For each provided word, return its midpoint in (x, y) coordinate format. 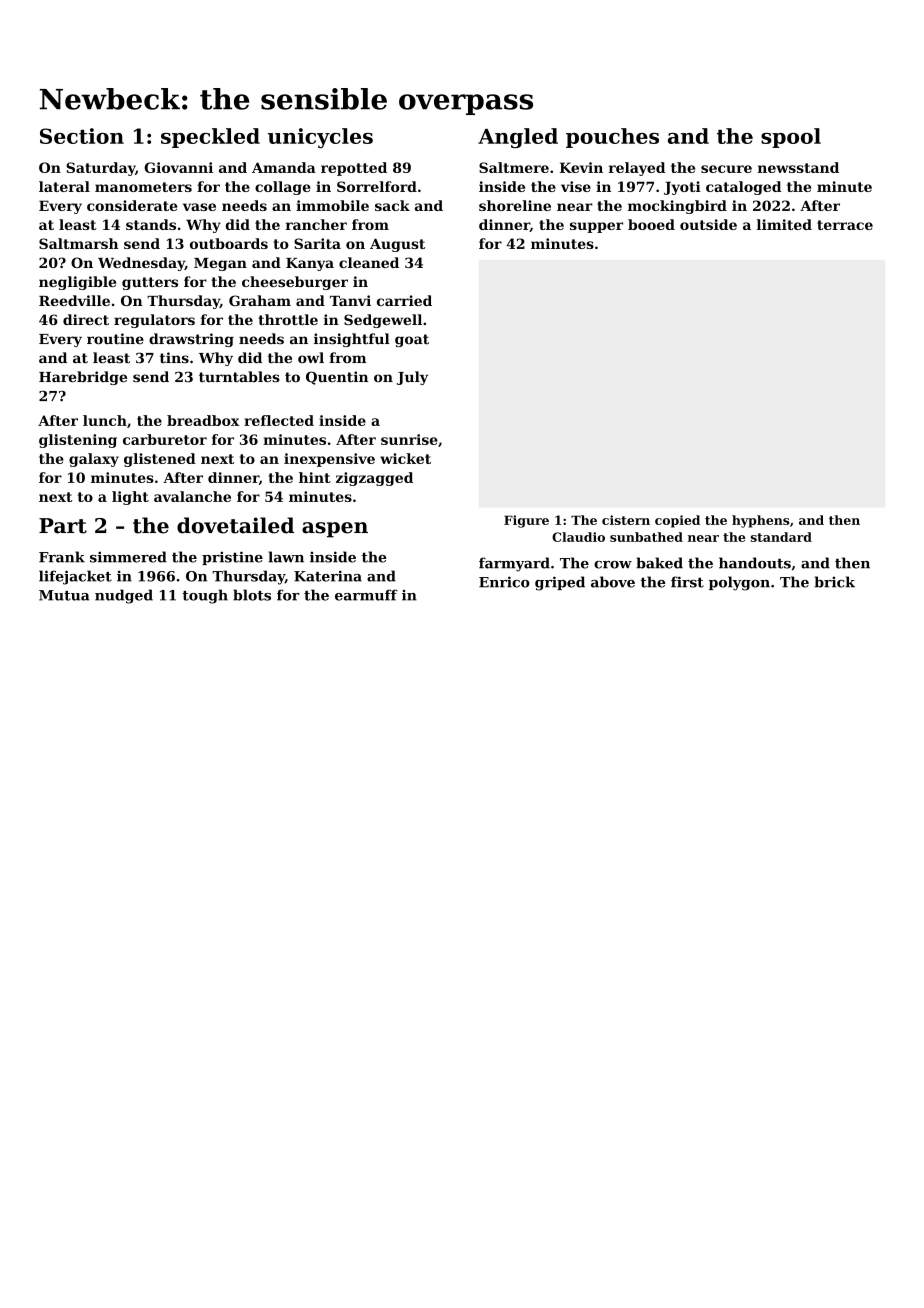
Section (82, 136)
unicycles (320, 138)
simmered (128, 557)
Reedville (74, 300)
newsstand (798, 167)
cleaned (369, 262)
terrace (845, 225)
